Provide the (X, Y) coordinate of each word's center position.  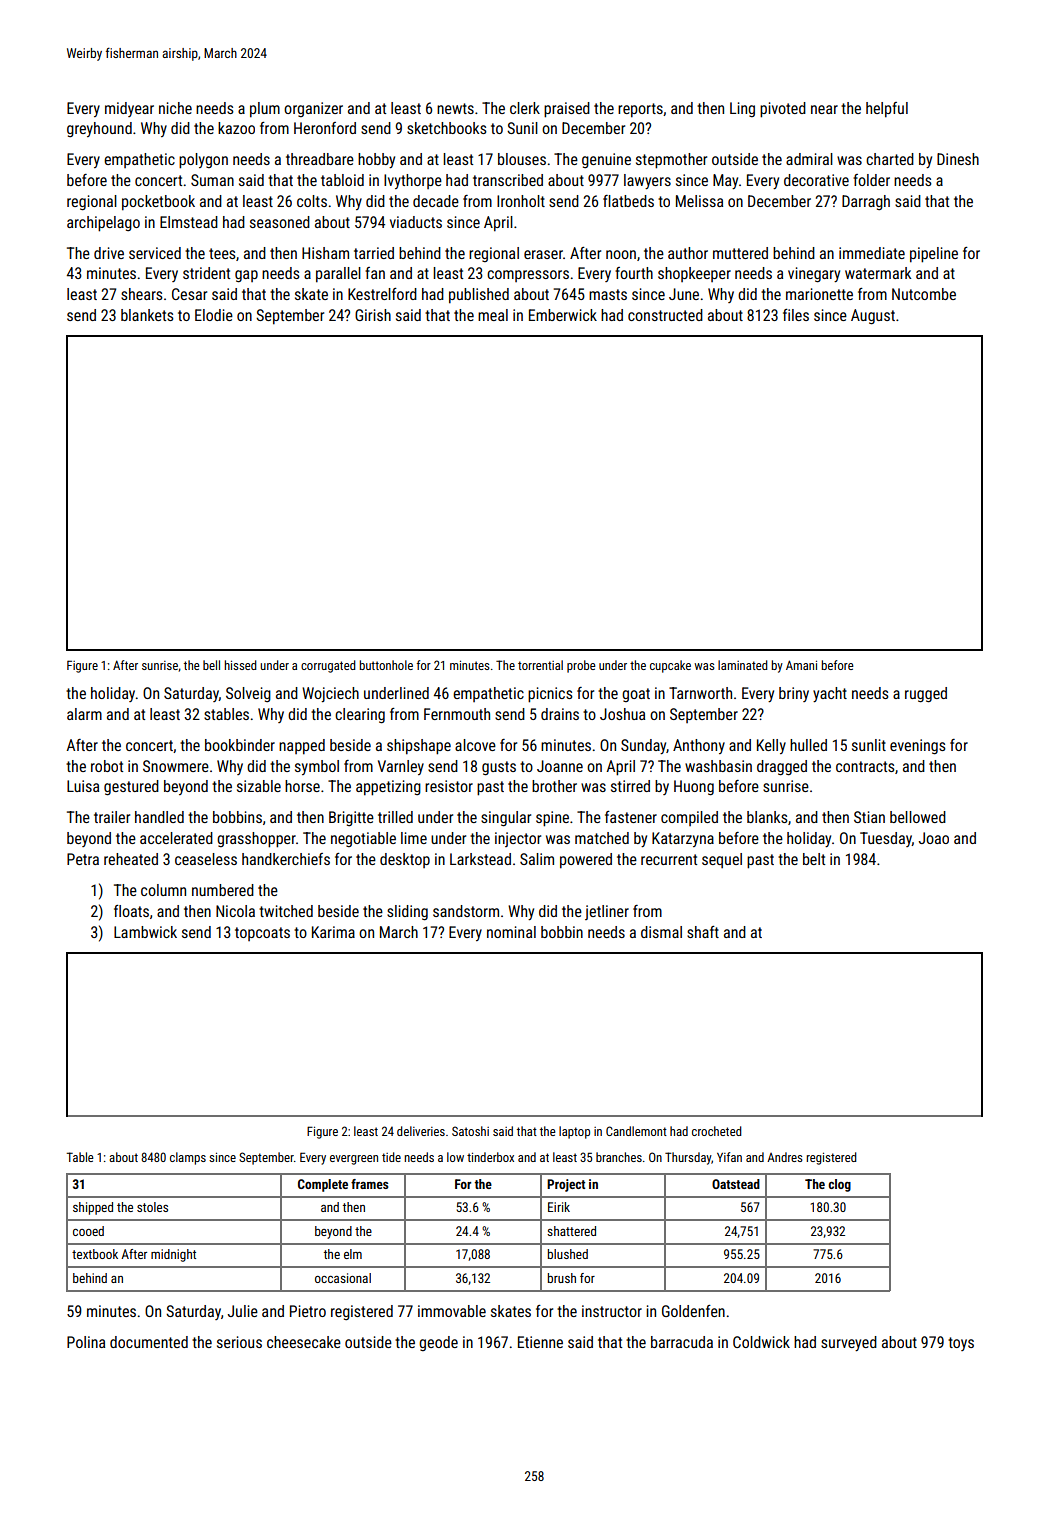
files (796, 315)
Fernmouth (457, 714)
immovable (452, 1311)
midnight (173, 1255)
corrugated (328, 666)
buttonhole (386, 665)
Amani (801, 665)
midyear (129, 109)
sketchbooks (447, 128)
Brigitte (351, 818)
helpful (887, 110)
